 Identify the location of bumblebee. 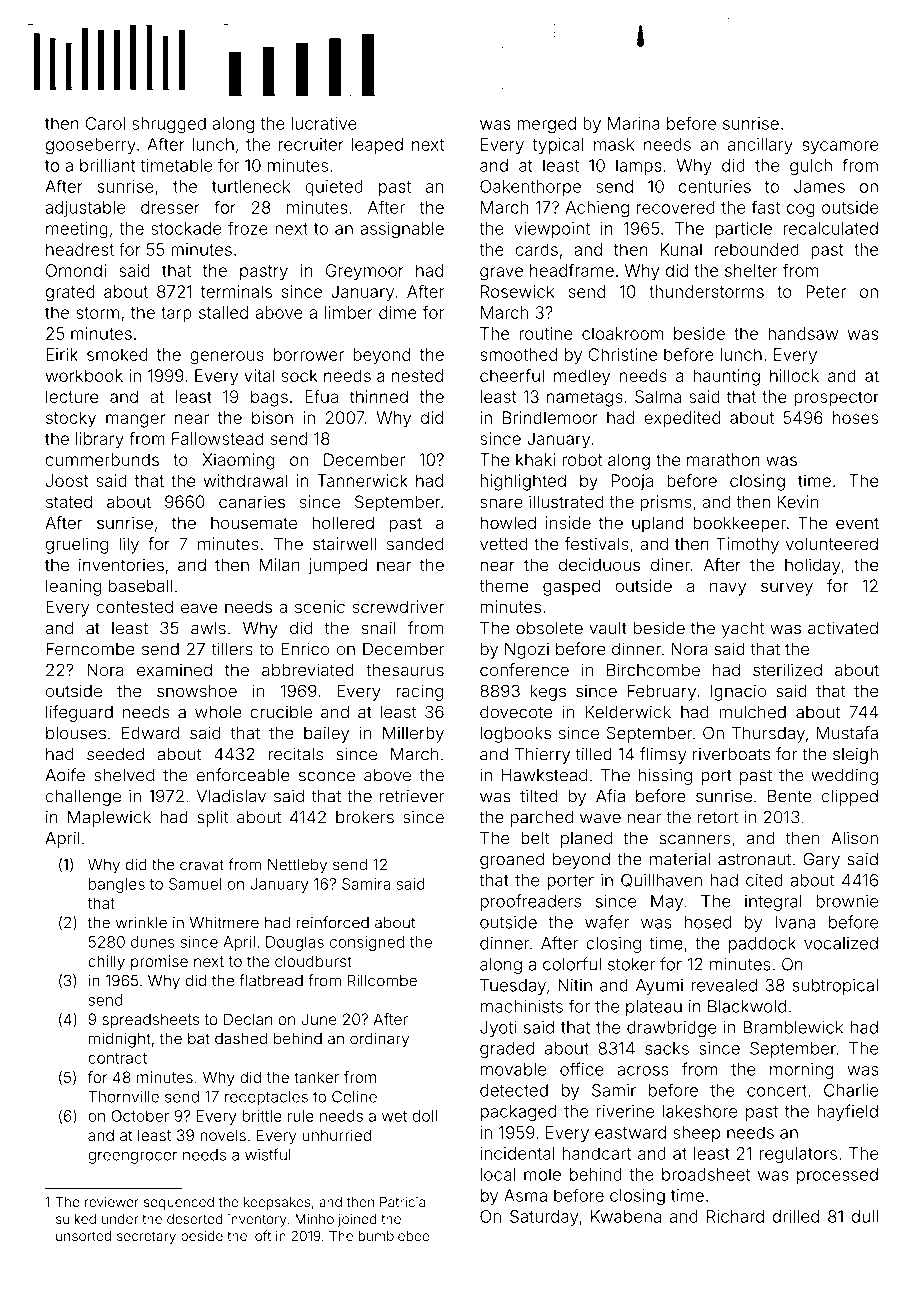
(393, 1236).
